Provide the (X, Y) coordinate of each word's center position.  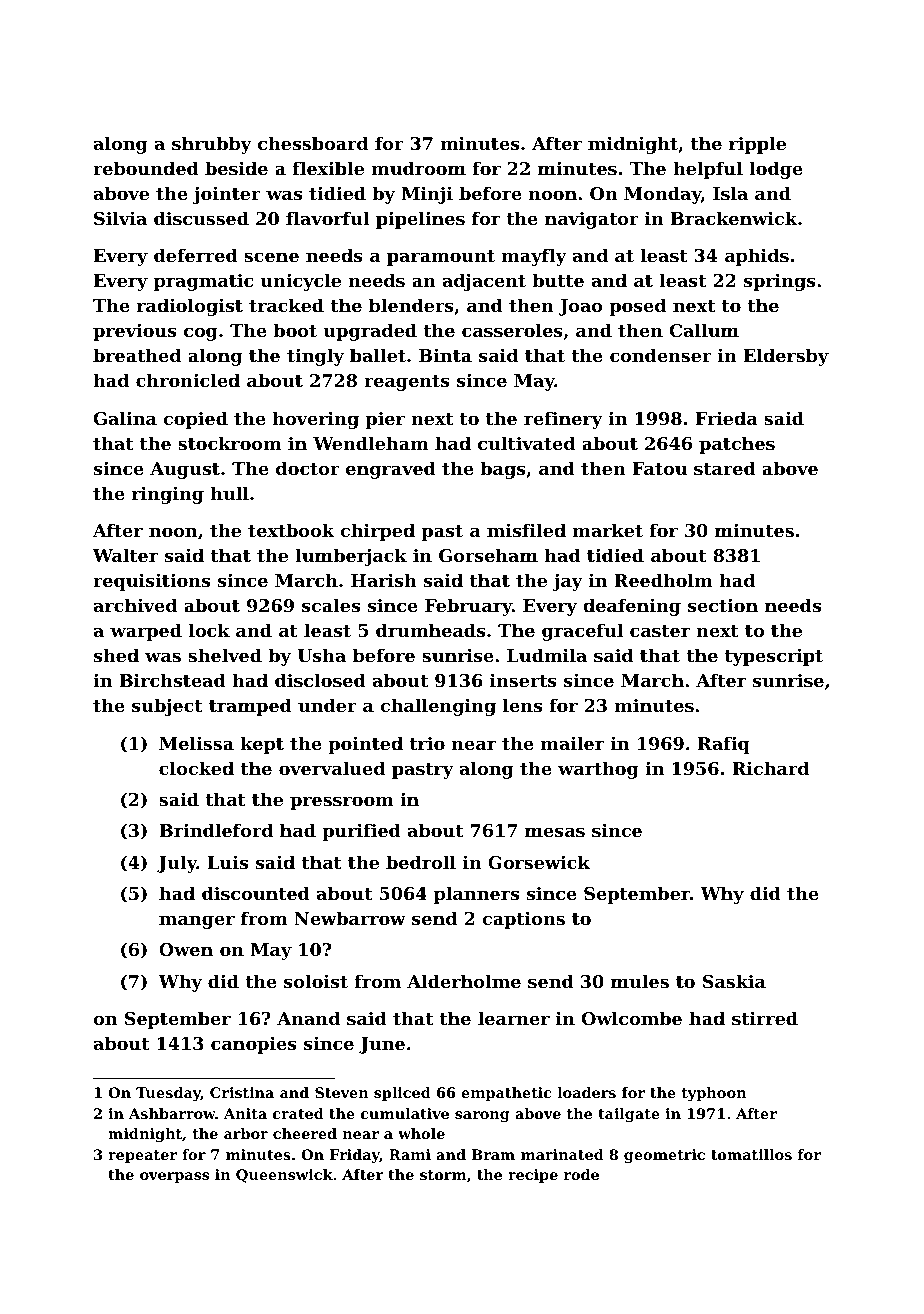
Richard (770, 768)
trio (427, 743)
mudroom (418, 168)
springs (780, 282)
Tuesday (168, 1094)
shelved (225, 655)
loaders (586, 1092)
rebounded (146, 168)
